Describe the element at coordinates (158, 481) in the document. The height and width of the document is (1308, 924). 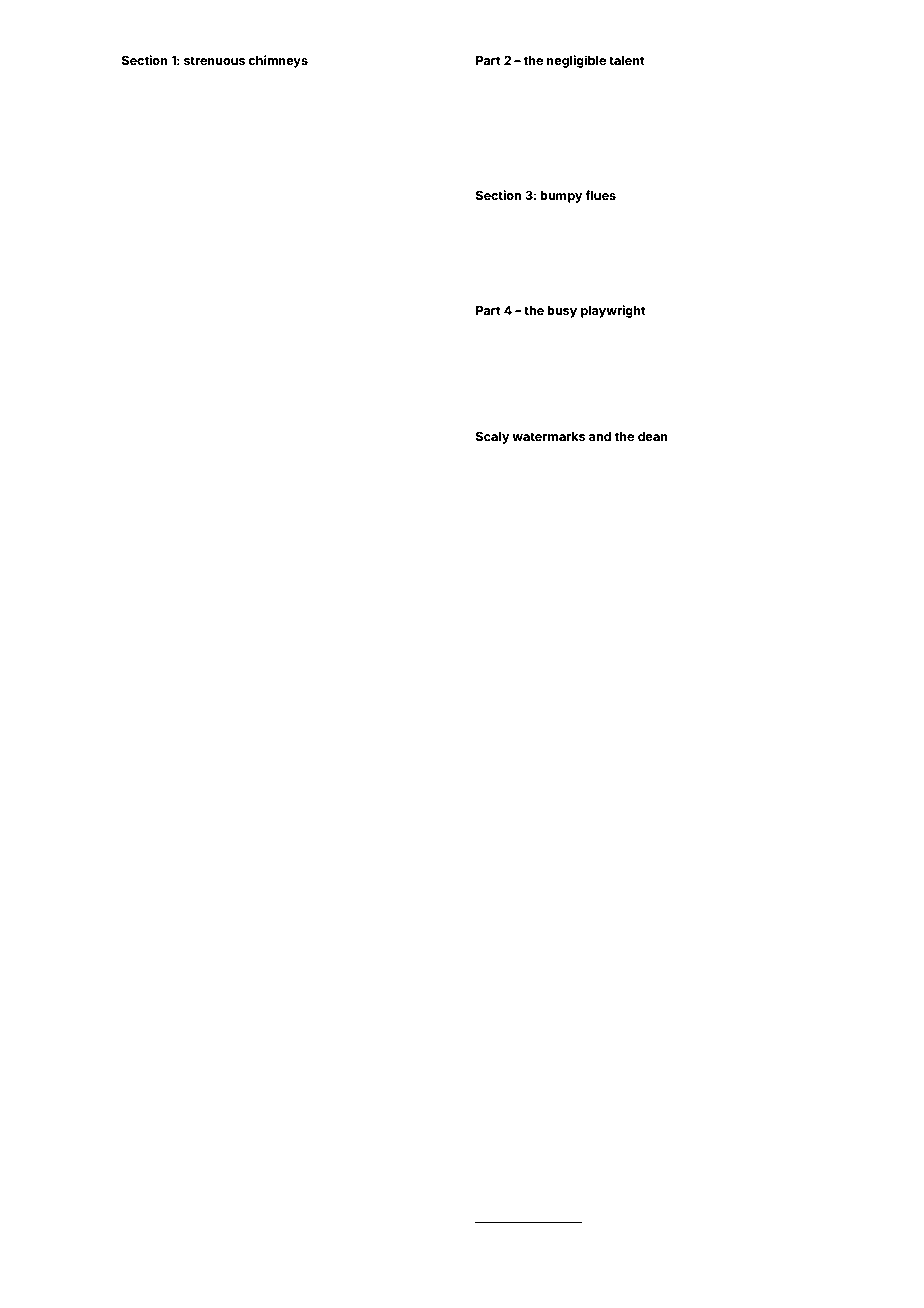
I see `broadcast` at that location.
